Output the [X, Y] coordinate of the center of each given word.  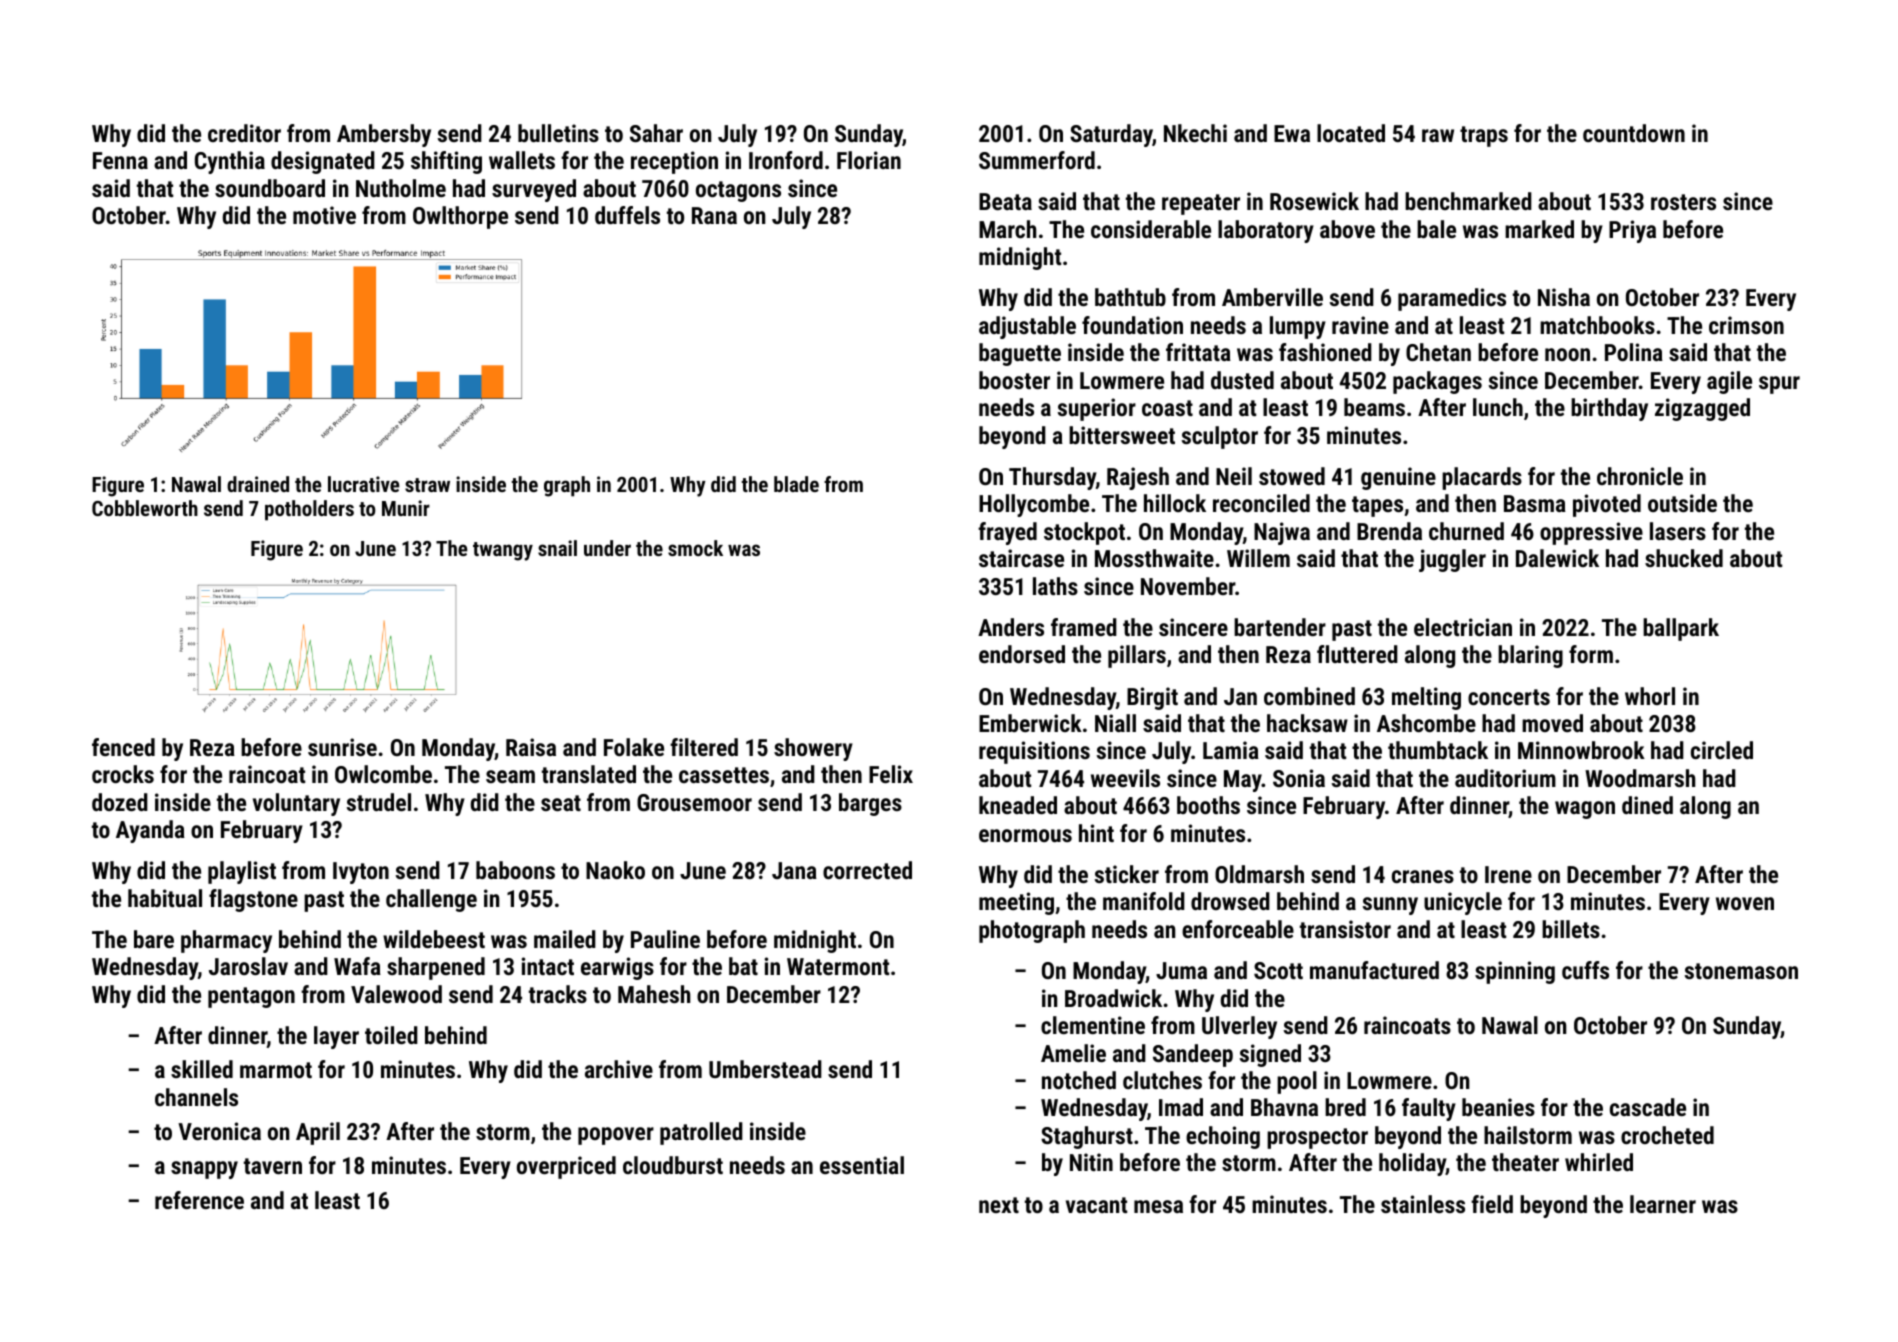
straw [427, 485]
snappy [204, 1170]
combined [1309, 696]
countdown [1634, 133]
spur [1779, 385]
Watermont [838, 966]
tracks [558, 994]
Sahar [656, 133]
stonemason [1741, 971]
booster [1014, 380]
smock [695, 548]
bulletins [558, 133]
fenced [123, 747]
